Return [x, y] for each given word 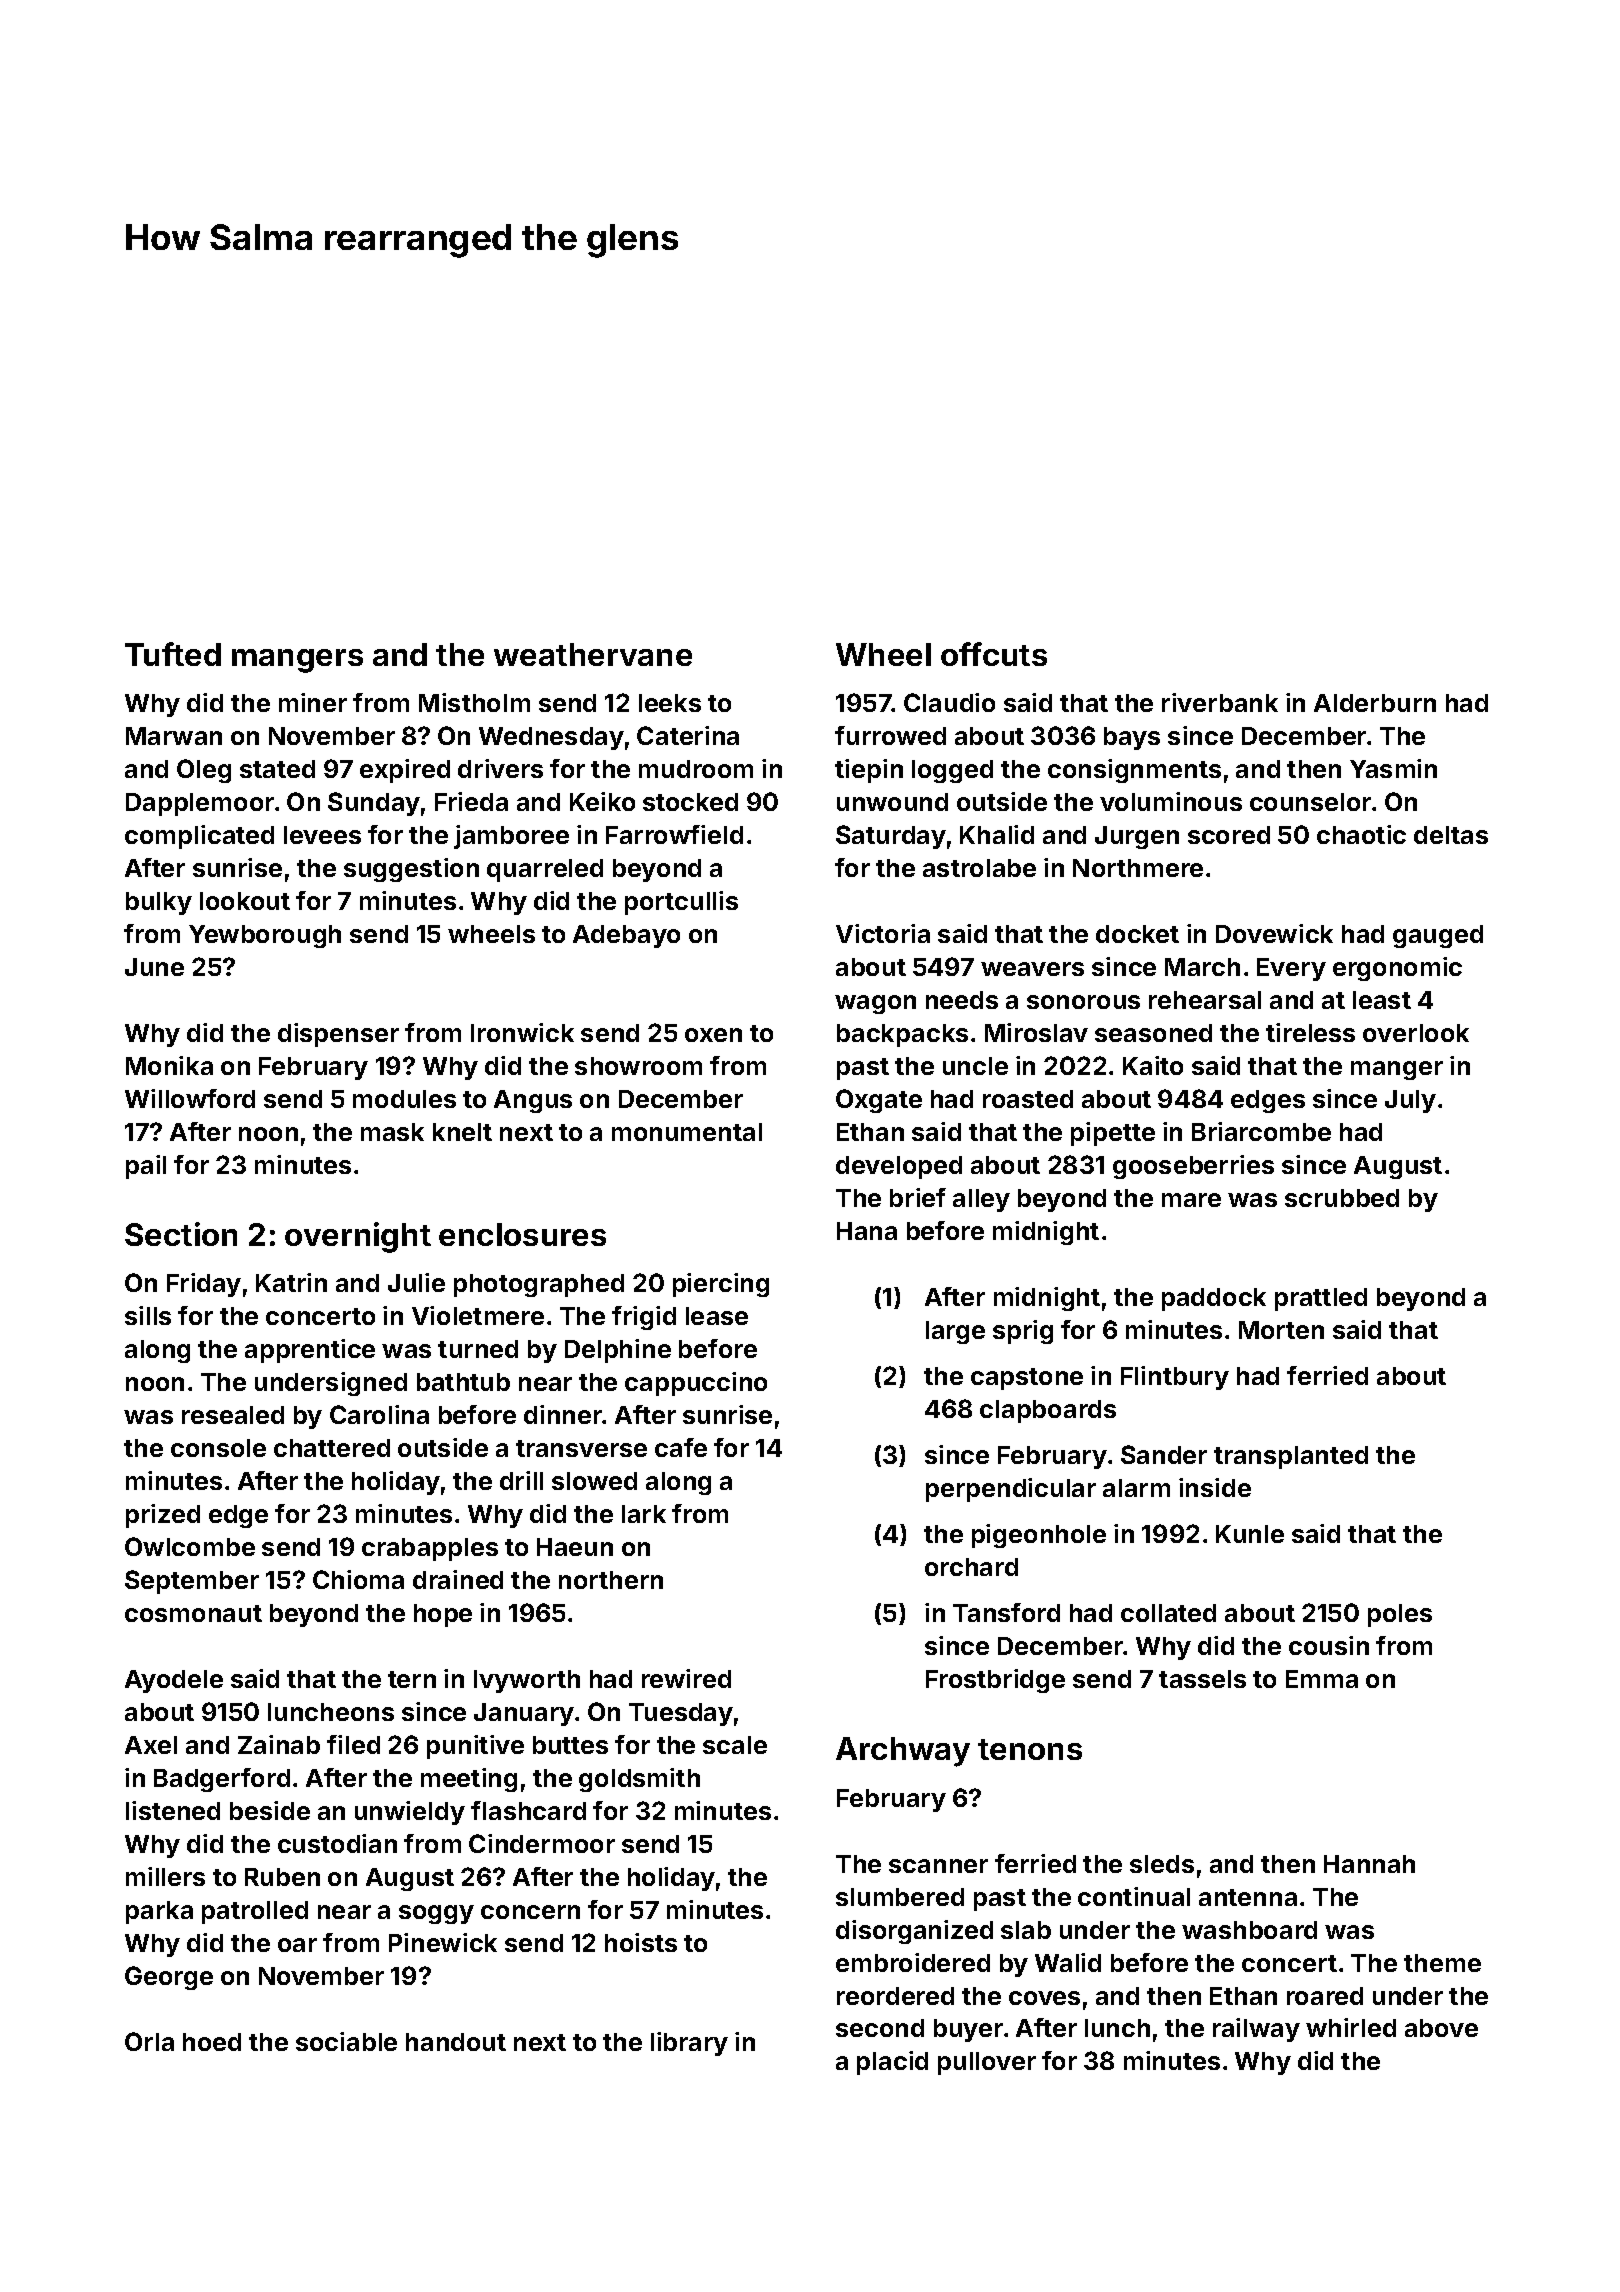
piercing [721, 1285]
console [218, 1448]
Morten [1281, 1330]
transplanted [1291, 1457]
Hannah [1369, 1864]
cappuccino [696, 1384]
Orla [149, 2041]
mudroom [696, 769]
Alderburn [1375, 703]
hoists [641, 1942]
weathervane [593, 654]
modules [404, 1099]
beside [270, 1810]
